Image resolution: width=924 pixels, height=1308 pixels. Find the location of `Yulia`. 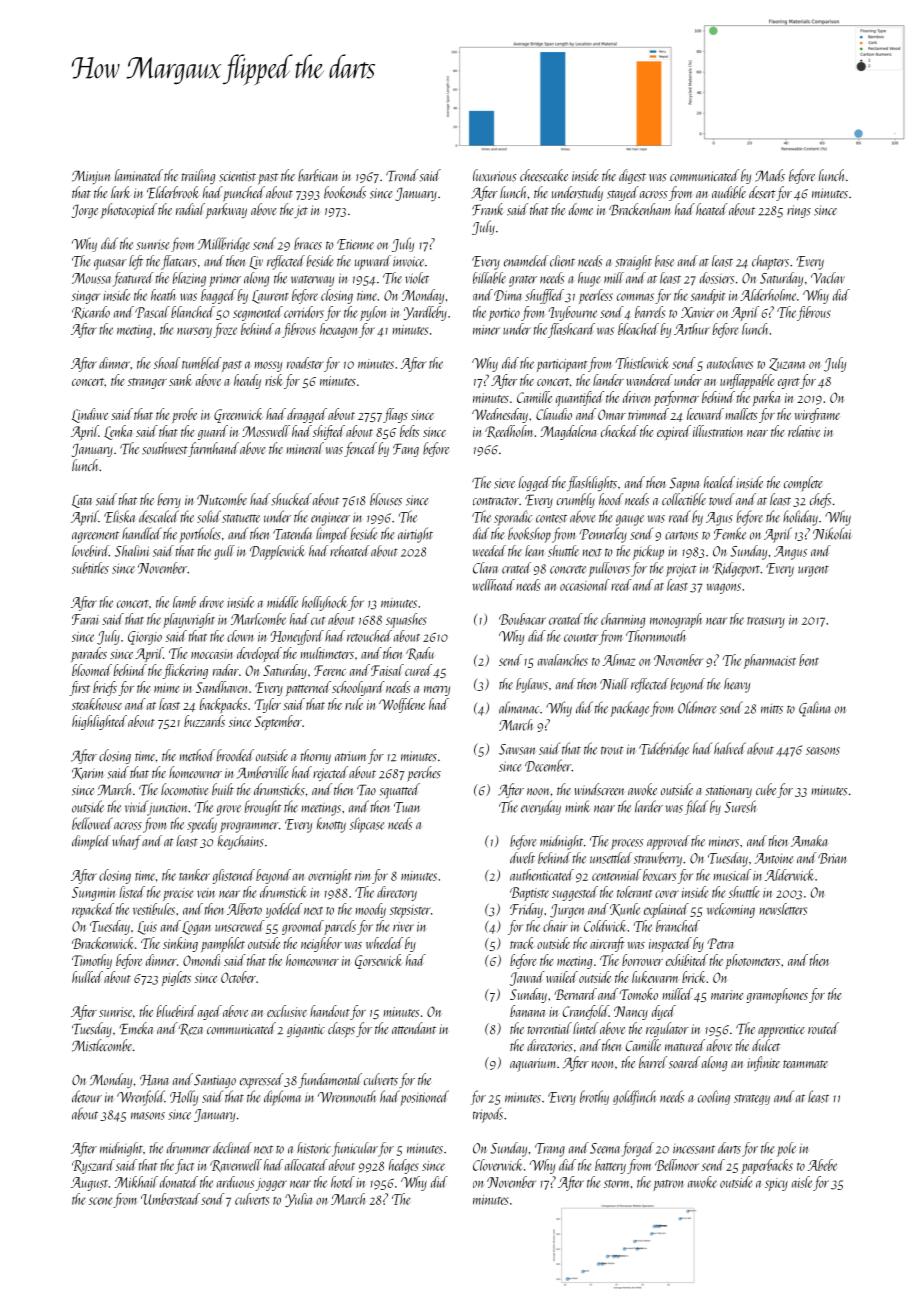

Yulia is located at coordinates (299, 1200).
